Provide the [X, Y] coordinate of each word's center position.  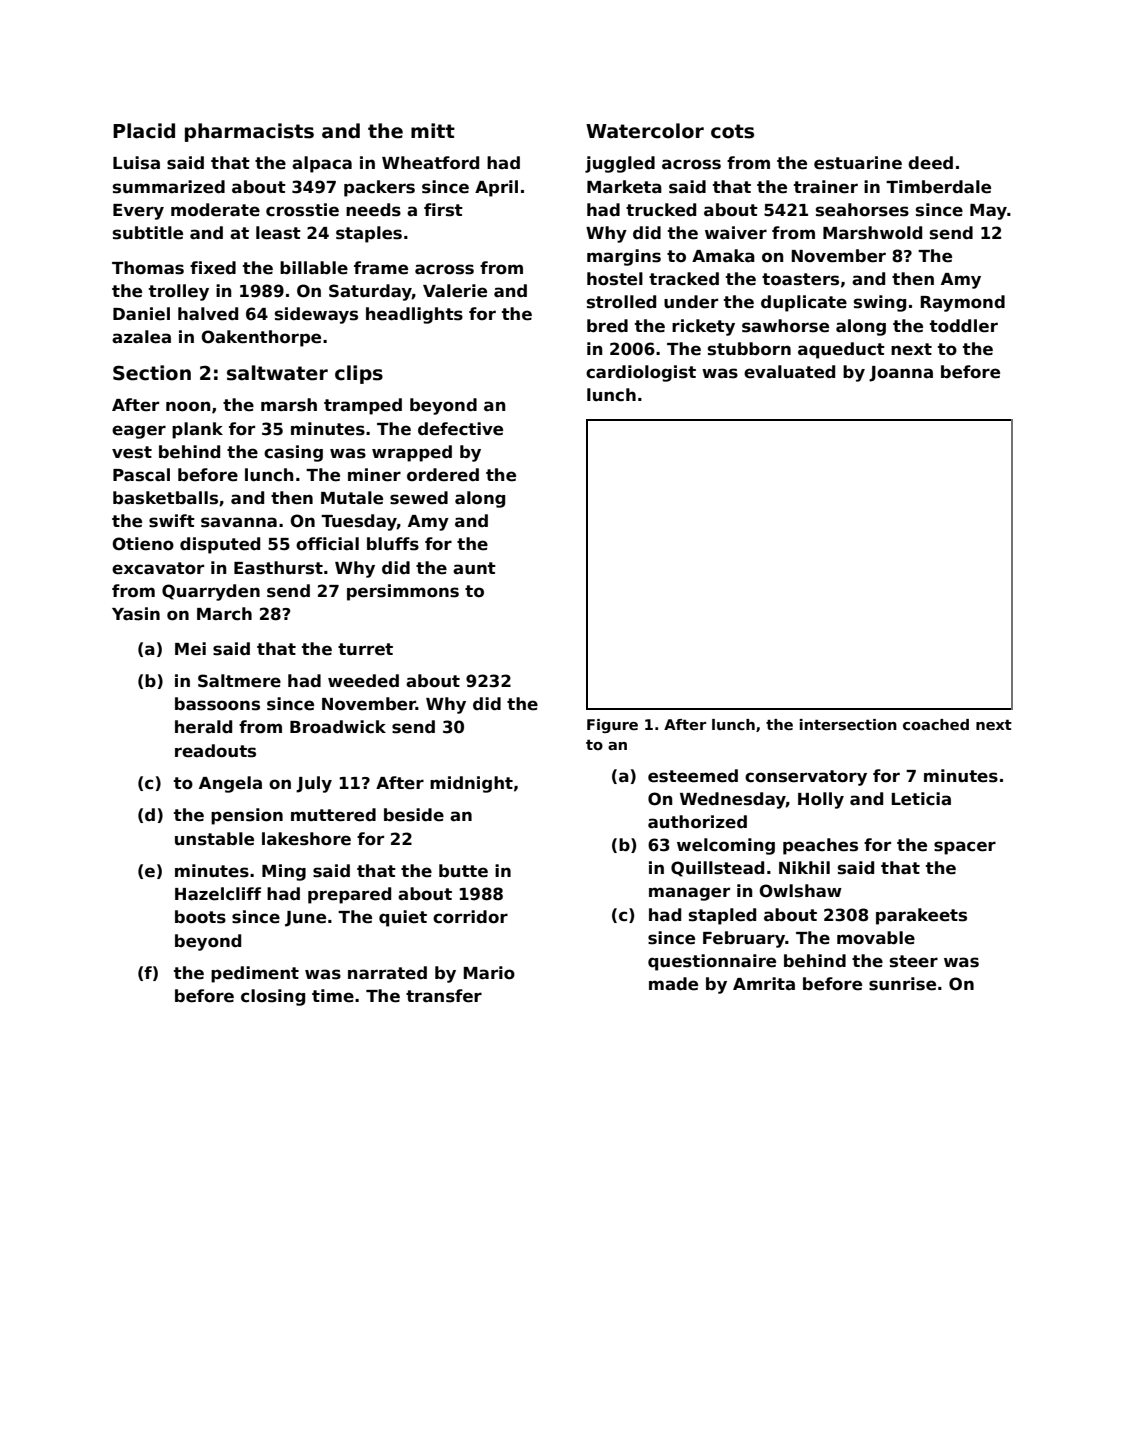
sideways [316, 315]
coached [936, 724]
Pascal [141, 475]
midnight [471, 784]
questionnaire [712, 962]
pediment [255, 974]
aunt [474, 568]
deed [930, 163]
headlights [414, 315]
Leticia [921, 799]
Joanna [901, 374]
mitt [433, 130]
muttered [333, 815]
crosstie [302, 210]
